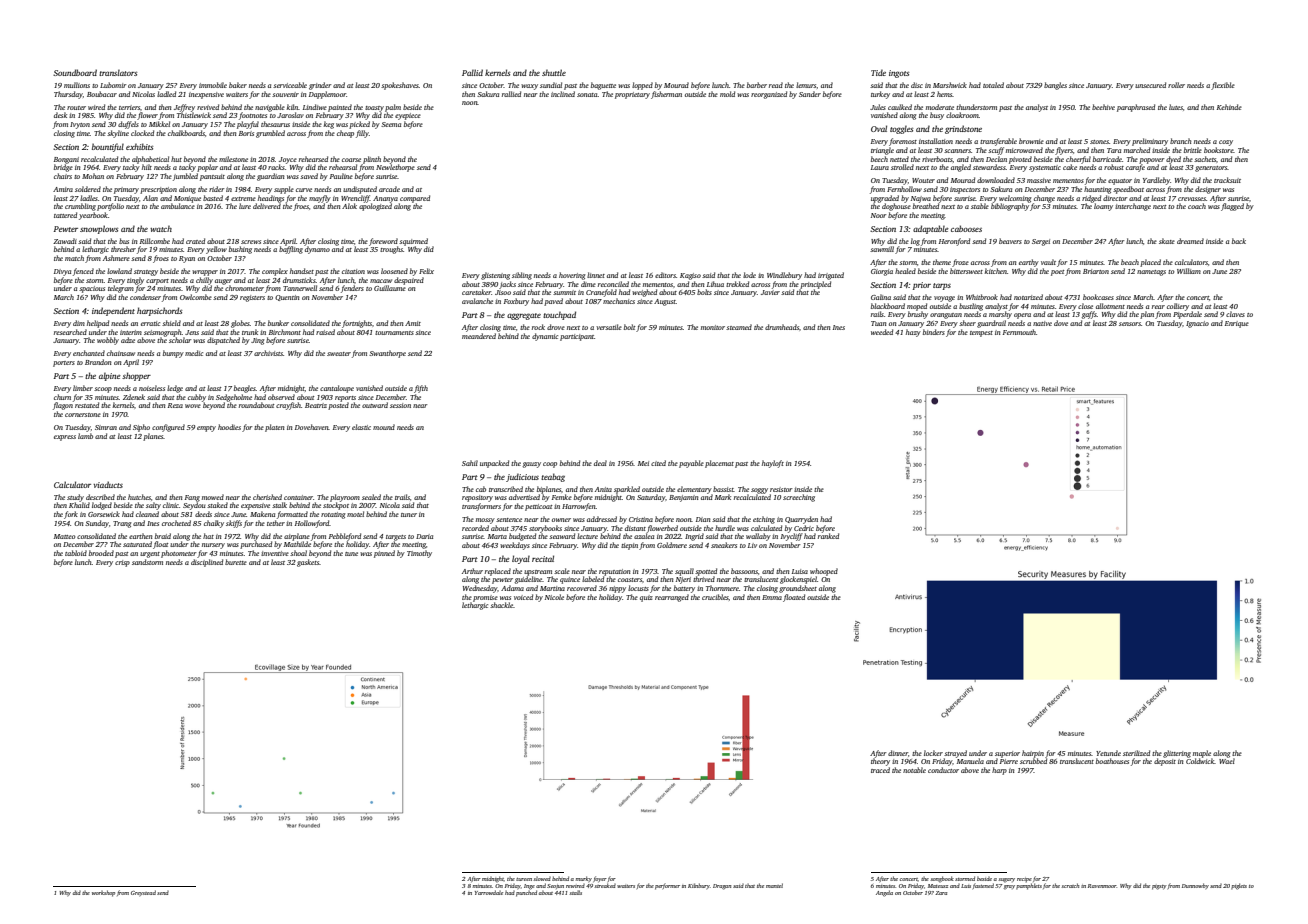 The image size is (1308, 924). I want to click on fifth, so click(421, 389).
